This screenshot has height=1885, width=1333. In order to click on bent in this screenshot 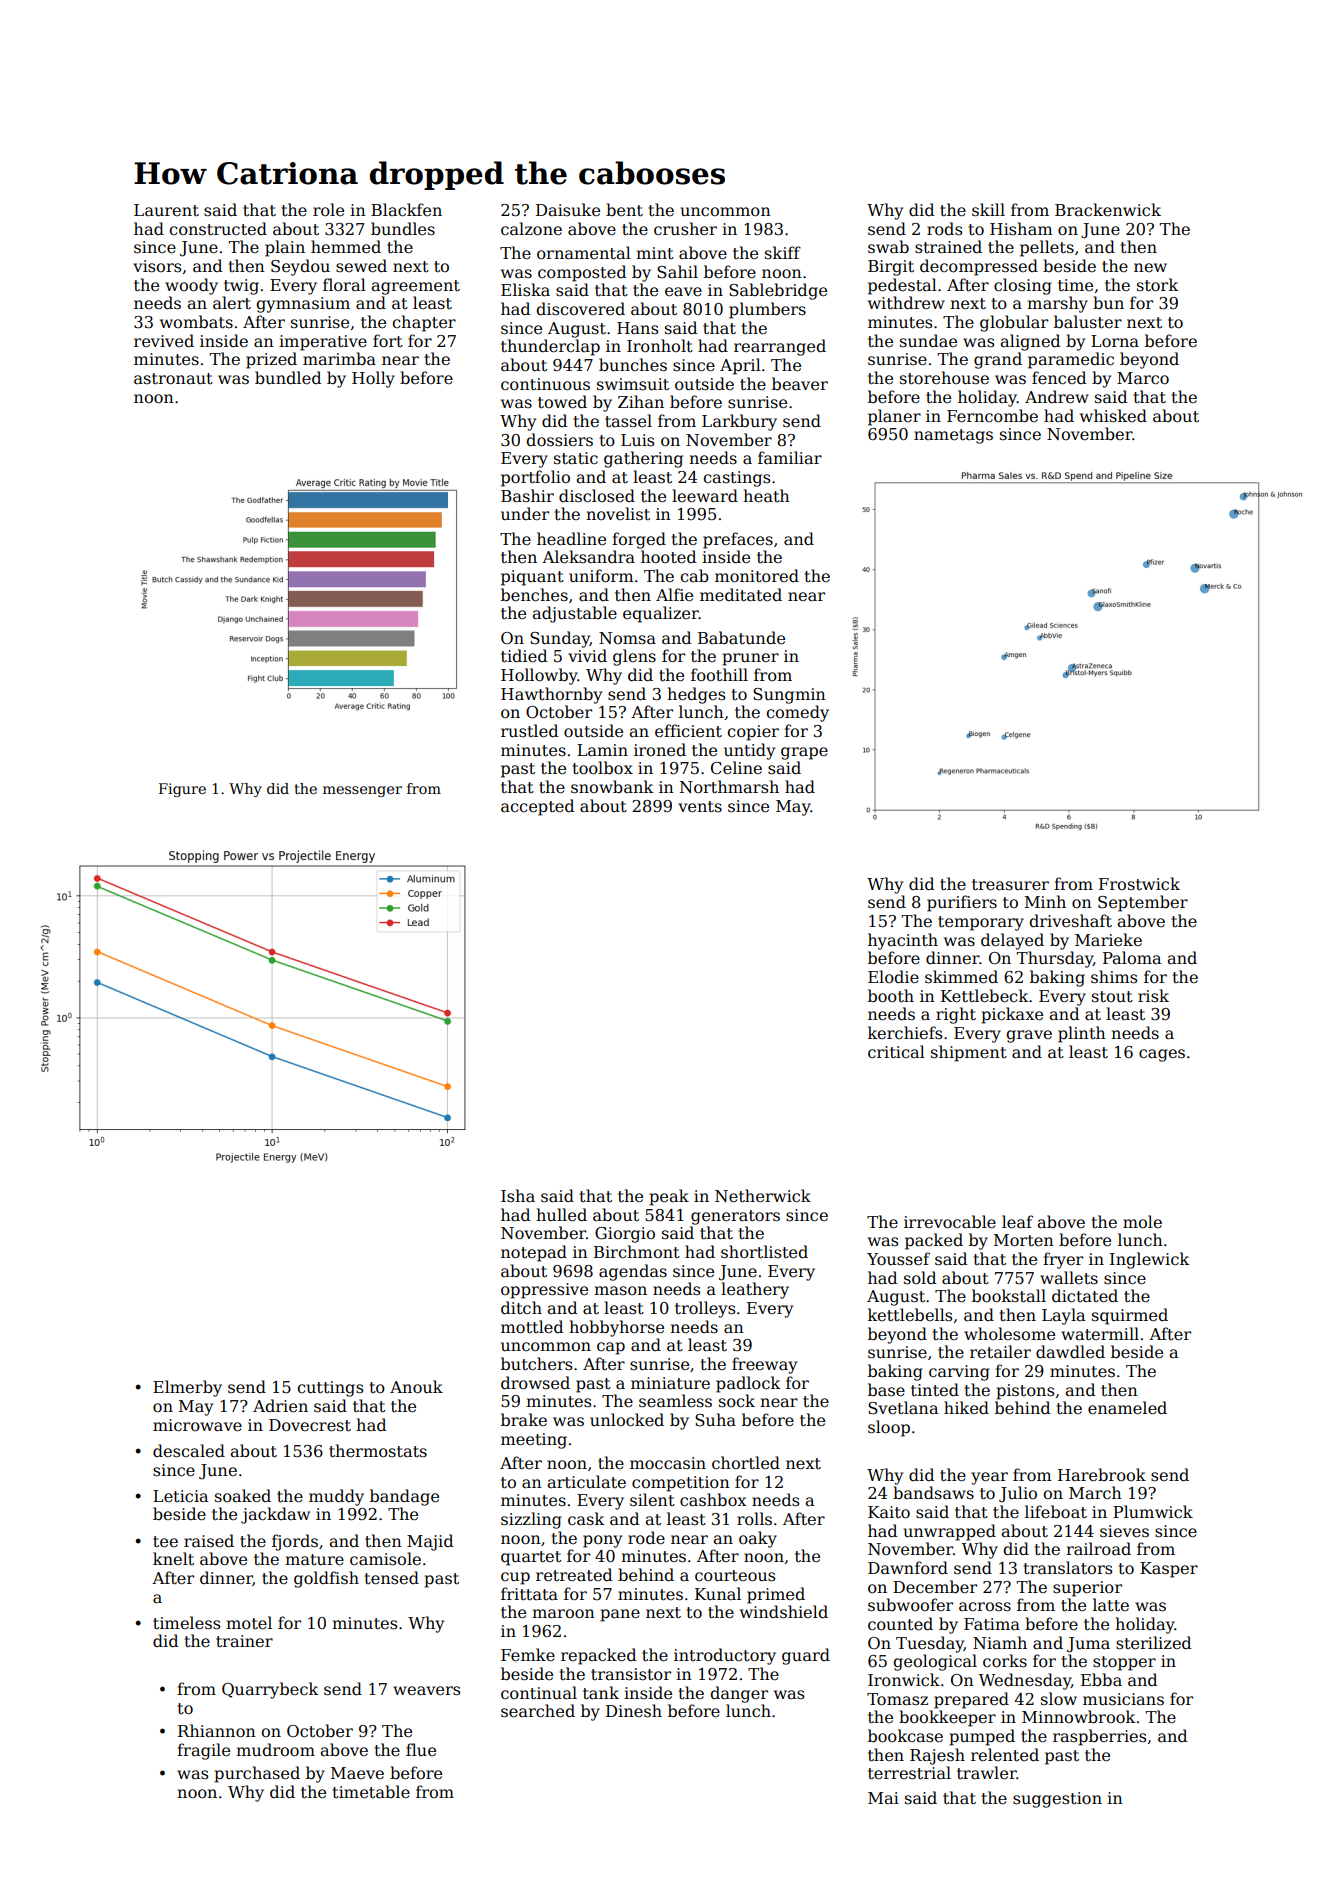, I will do `click(624, 210)`.
